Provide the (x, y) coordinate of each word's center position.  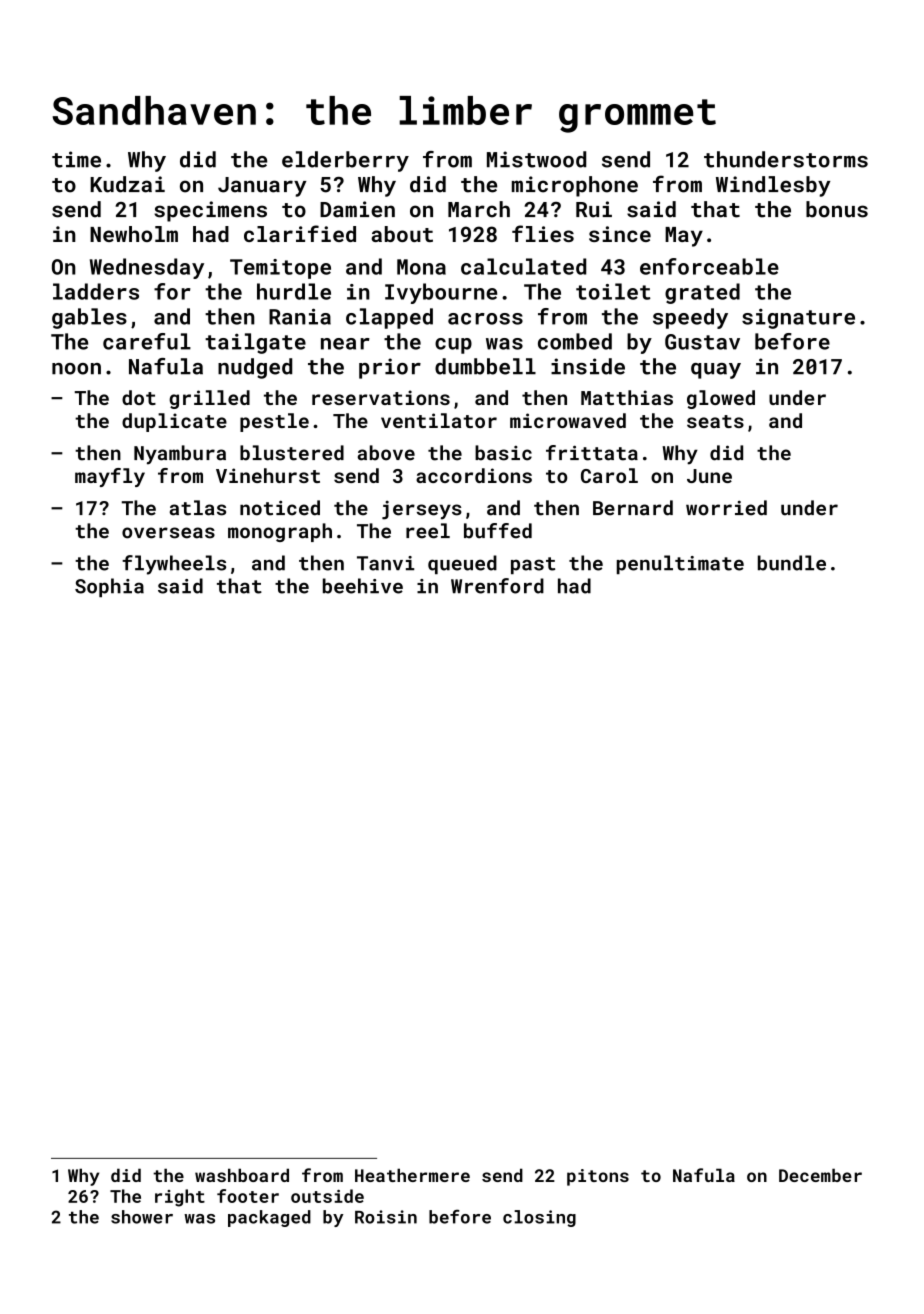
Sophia (109, 587)
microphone (575, 186)
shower (142, 1217)
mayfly (110, 477)
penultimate (680, 564)
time (76, 159)
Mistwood (536, 159)
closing (539, 1218)
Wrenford (497, 586)
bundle (792, 563)
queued (462, 564)
